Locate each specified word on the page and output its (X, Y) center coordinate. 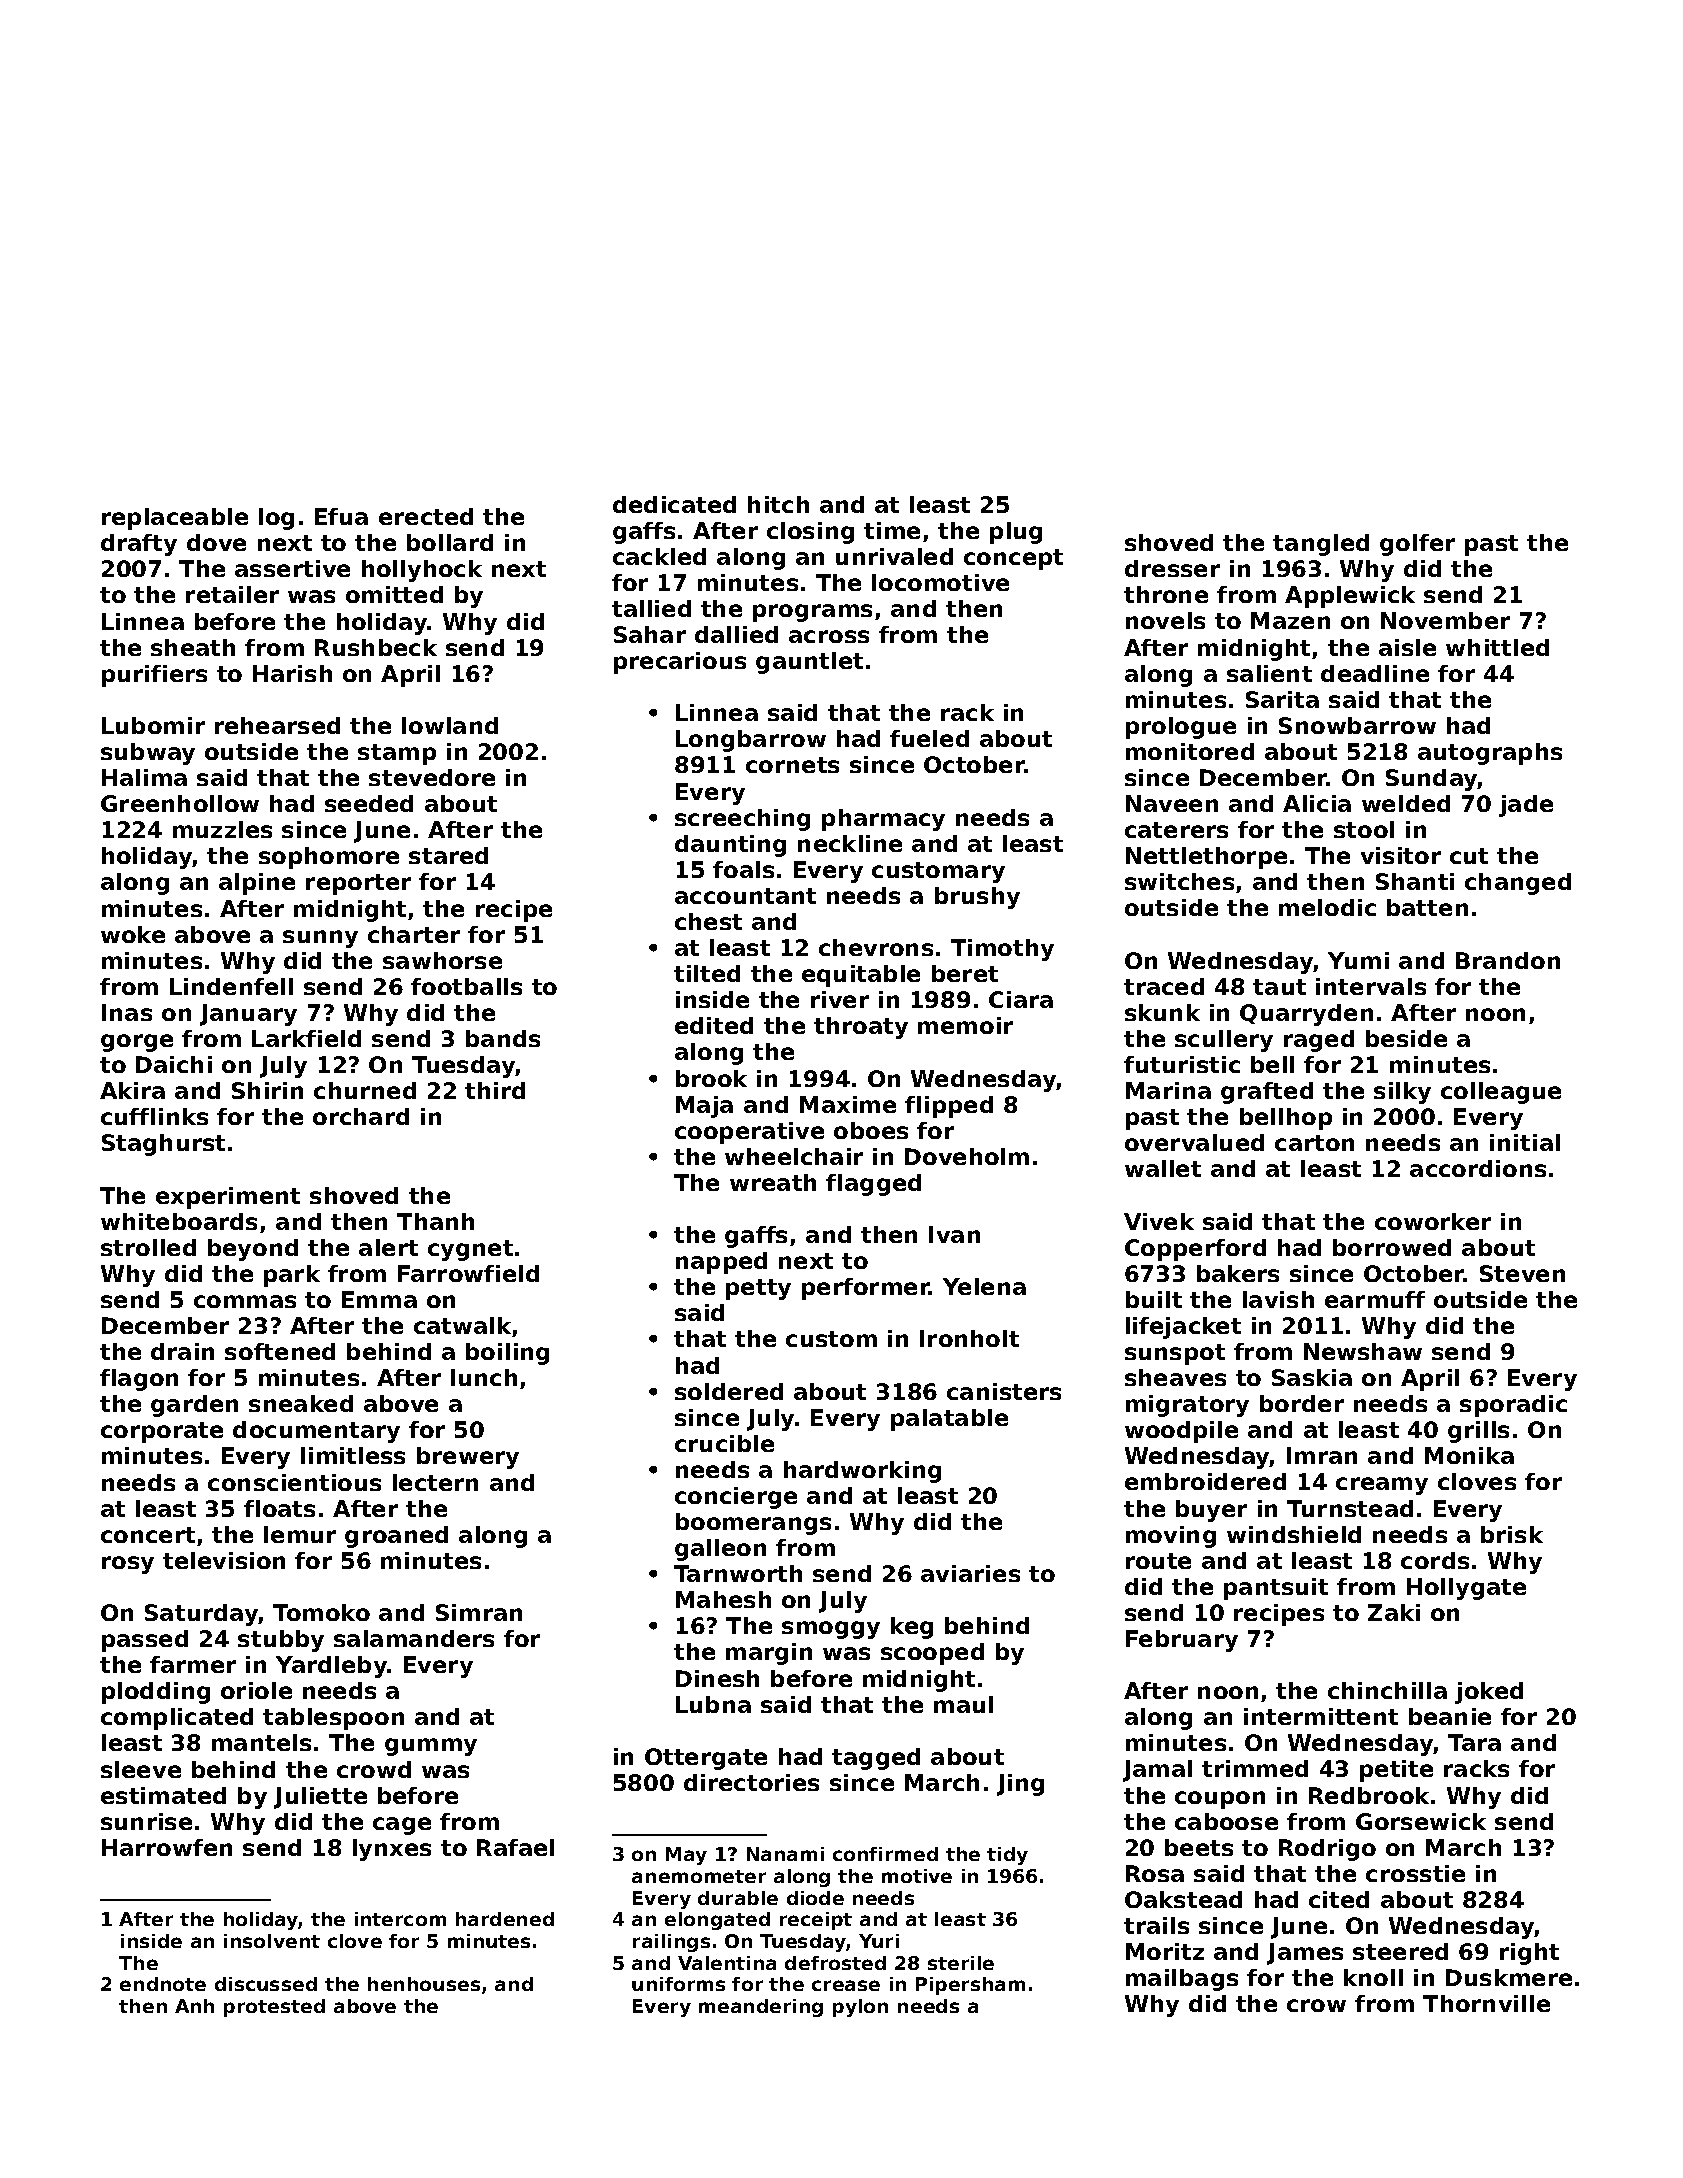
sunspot (1175, 1354)
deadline (1375, 673)
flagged (873, 1185)
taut (1279, 987)
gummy (431, 1747)
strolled (148, 1247)
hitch (778, 504)
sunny (320, 939)
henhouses (424, 1984)
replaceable (175, 519)
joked (1489, 1693)
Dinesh (717, 1678)
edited (714, 1025)
